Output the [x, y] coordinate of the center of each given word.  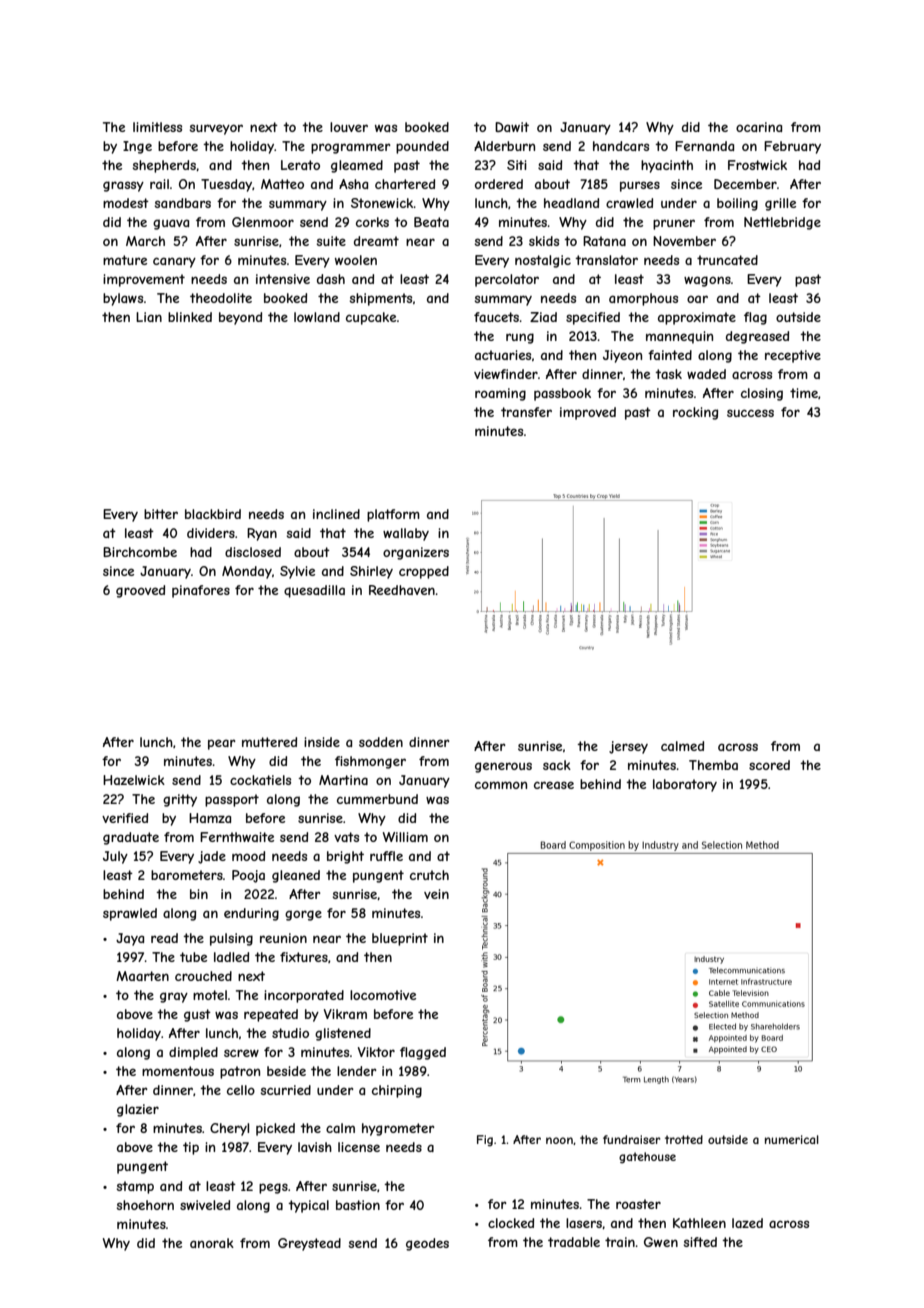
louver [349, 127]
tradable [574, 1242]
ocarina [759, 127]
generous [503, 767]
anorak [212, 1243]
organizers [416, 553]
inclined [336, 514]
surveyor [216, 129]
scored [769, 765]
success [750, 413]
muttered [269, 742]
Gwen [661, 1242]
